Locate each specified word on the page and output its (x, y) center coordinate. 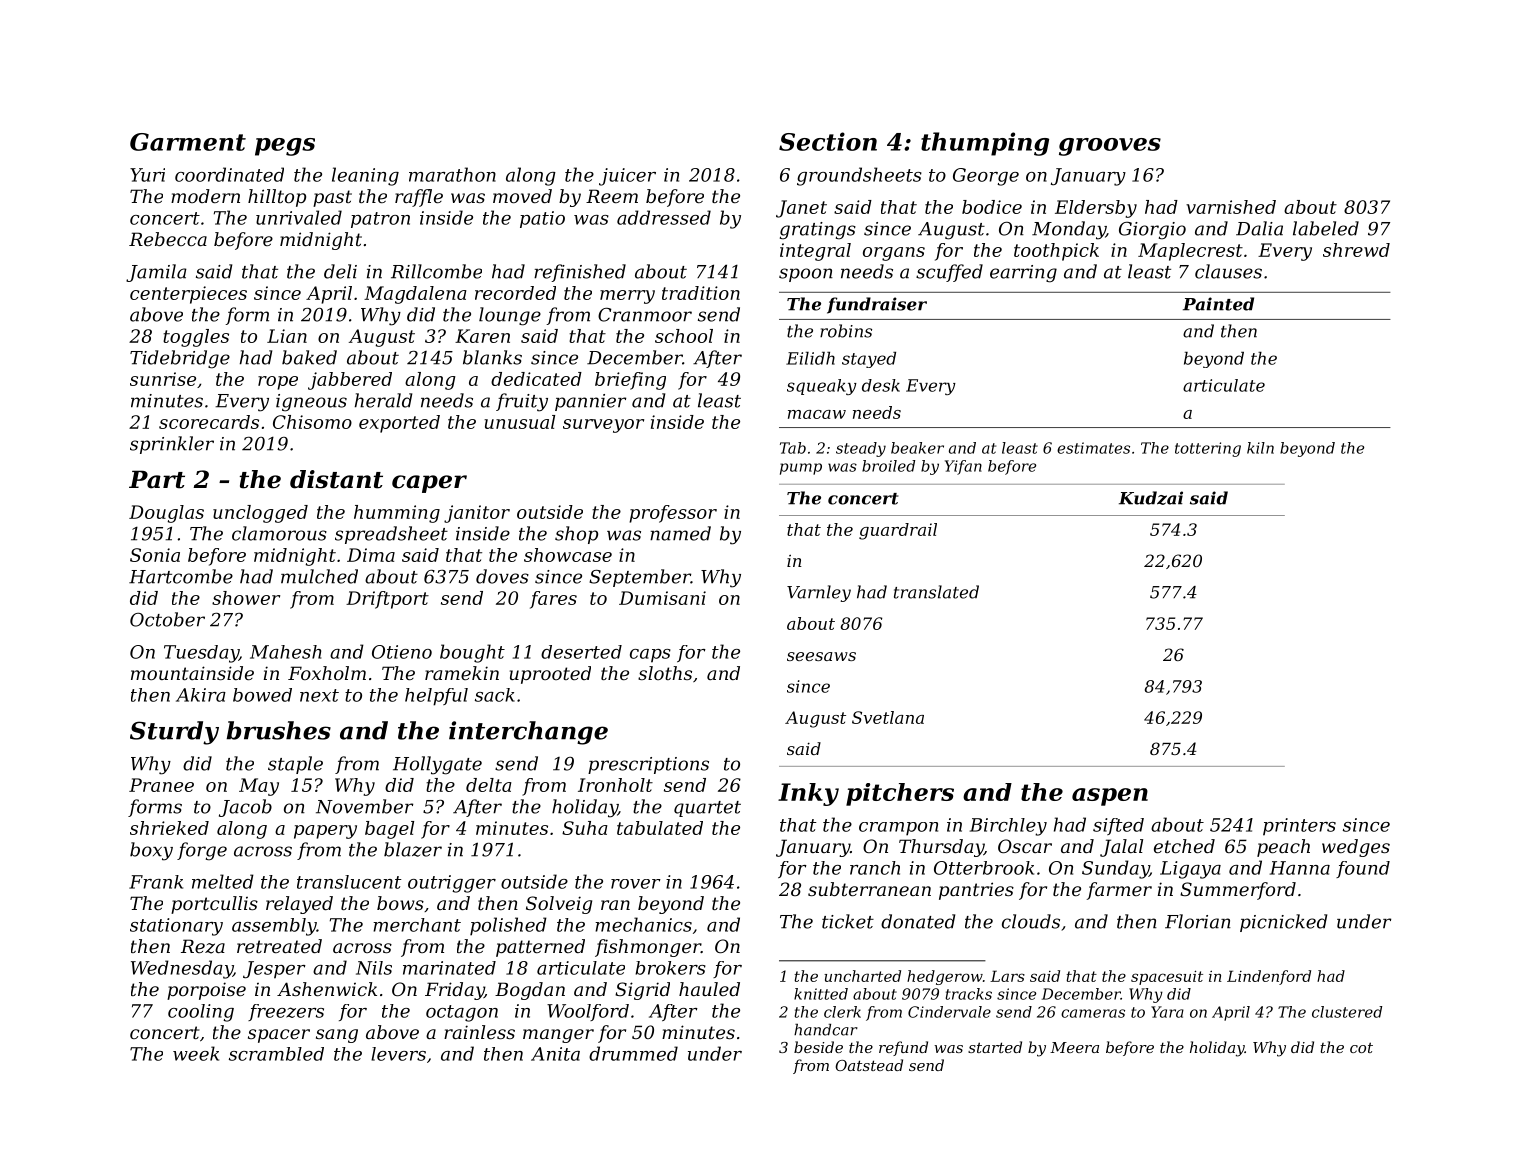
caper (429, 484)
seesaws (821, 656)
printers (1299, 827)
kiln (1260, 448)
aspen (1110, 797)
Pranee (161, 785)
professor (673, 514)
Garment (188, 142)
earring (1023, 274)
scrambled (276, 1054)
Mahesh (285, 652)
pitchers (900, 794)
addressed (664, 217)
